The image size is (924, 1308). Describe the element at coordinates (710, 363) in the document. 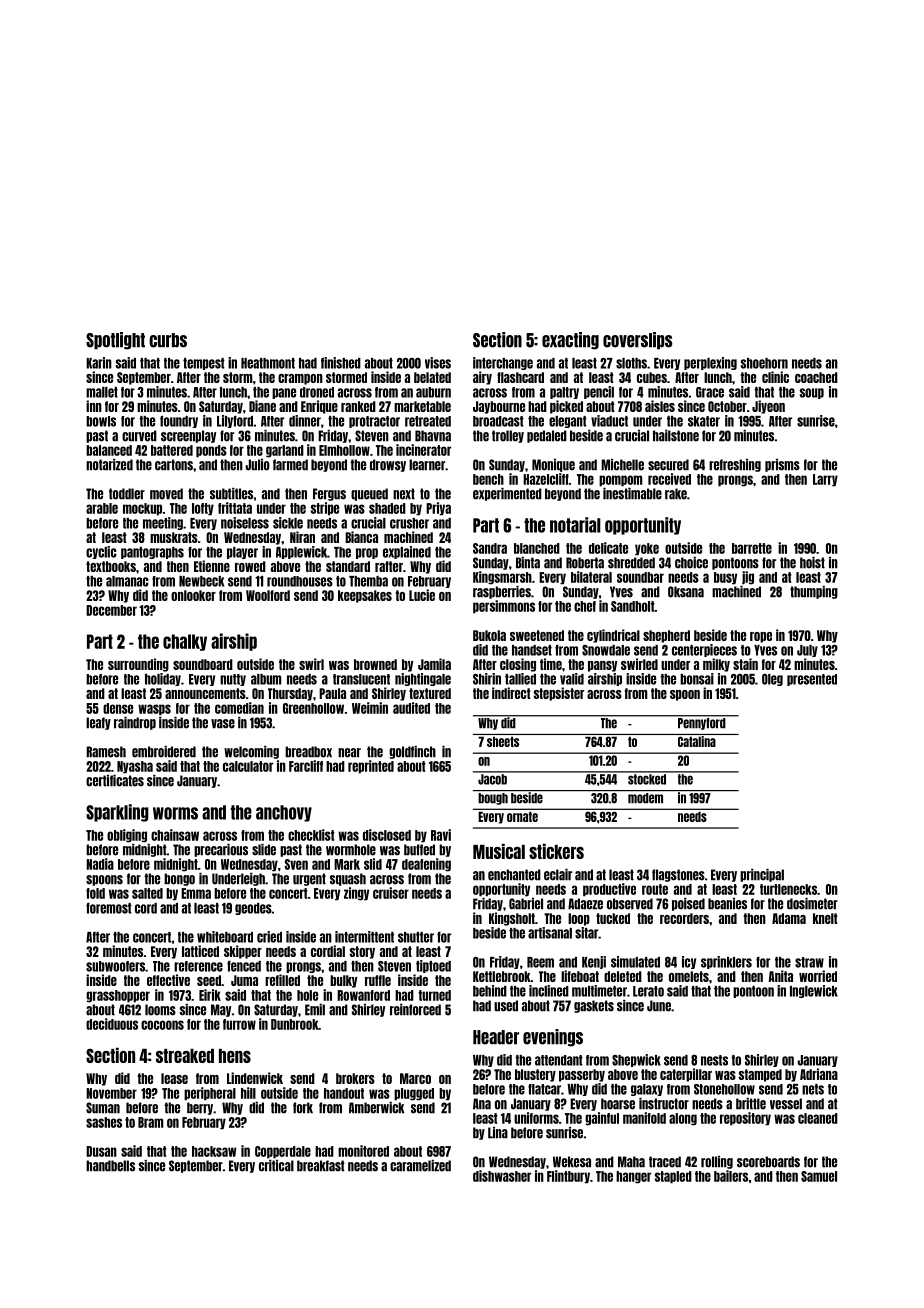

I see `perplexing` at that location.
